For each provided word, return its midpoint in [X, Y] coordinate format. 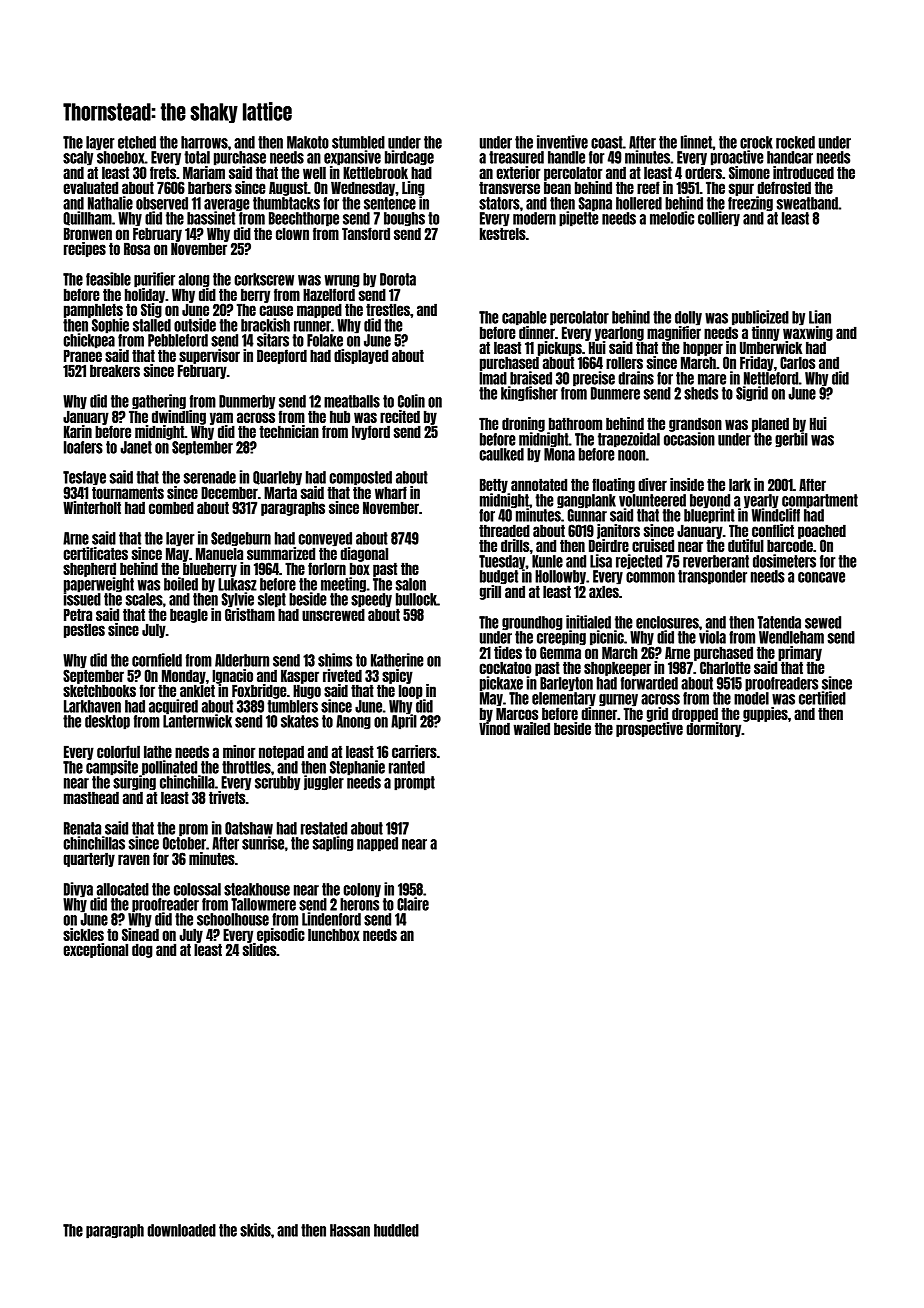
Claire [413, 904]
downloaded [181, 1230]
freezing [750, 204]
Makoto [308, 142]
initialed [588, 622]
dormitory [714, 729]
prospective [649, 729]
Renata [82, 828]
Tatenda [779, 622]
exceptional [95, 950]
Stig [151, 310]
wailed [531, 728]
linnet [696, 142]
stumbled [358, 142]
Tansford [366, 233]
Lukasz [237, 584]
